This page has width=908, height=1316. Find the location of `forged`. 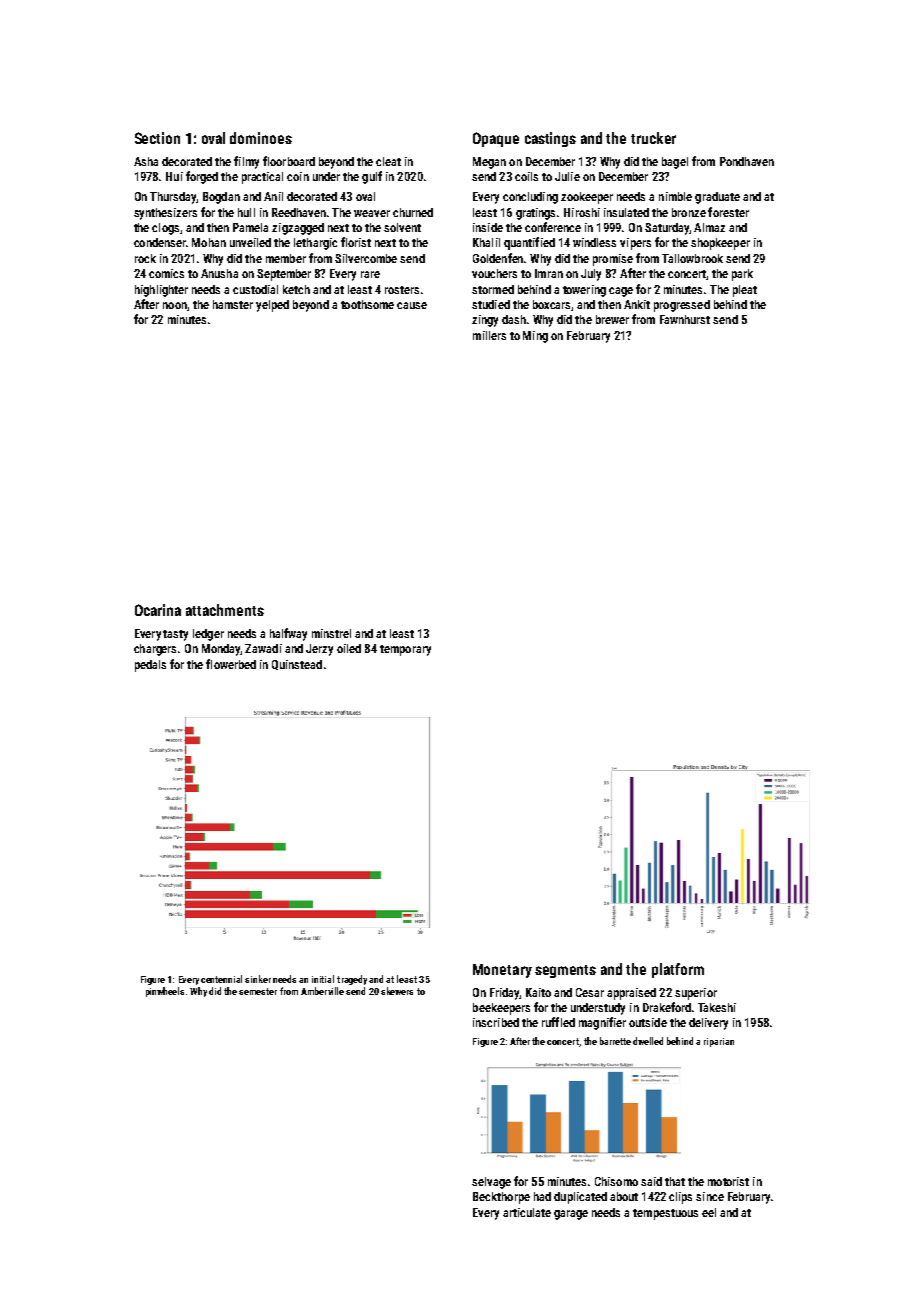

forged is located at coordinates (202, 177).
